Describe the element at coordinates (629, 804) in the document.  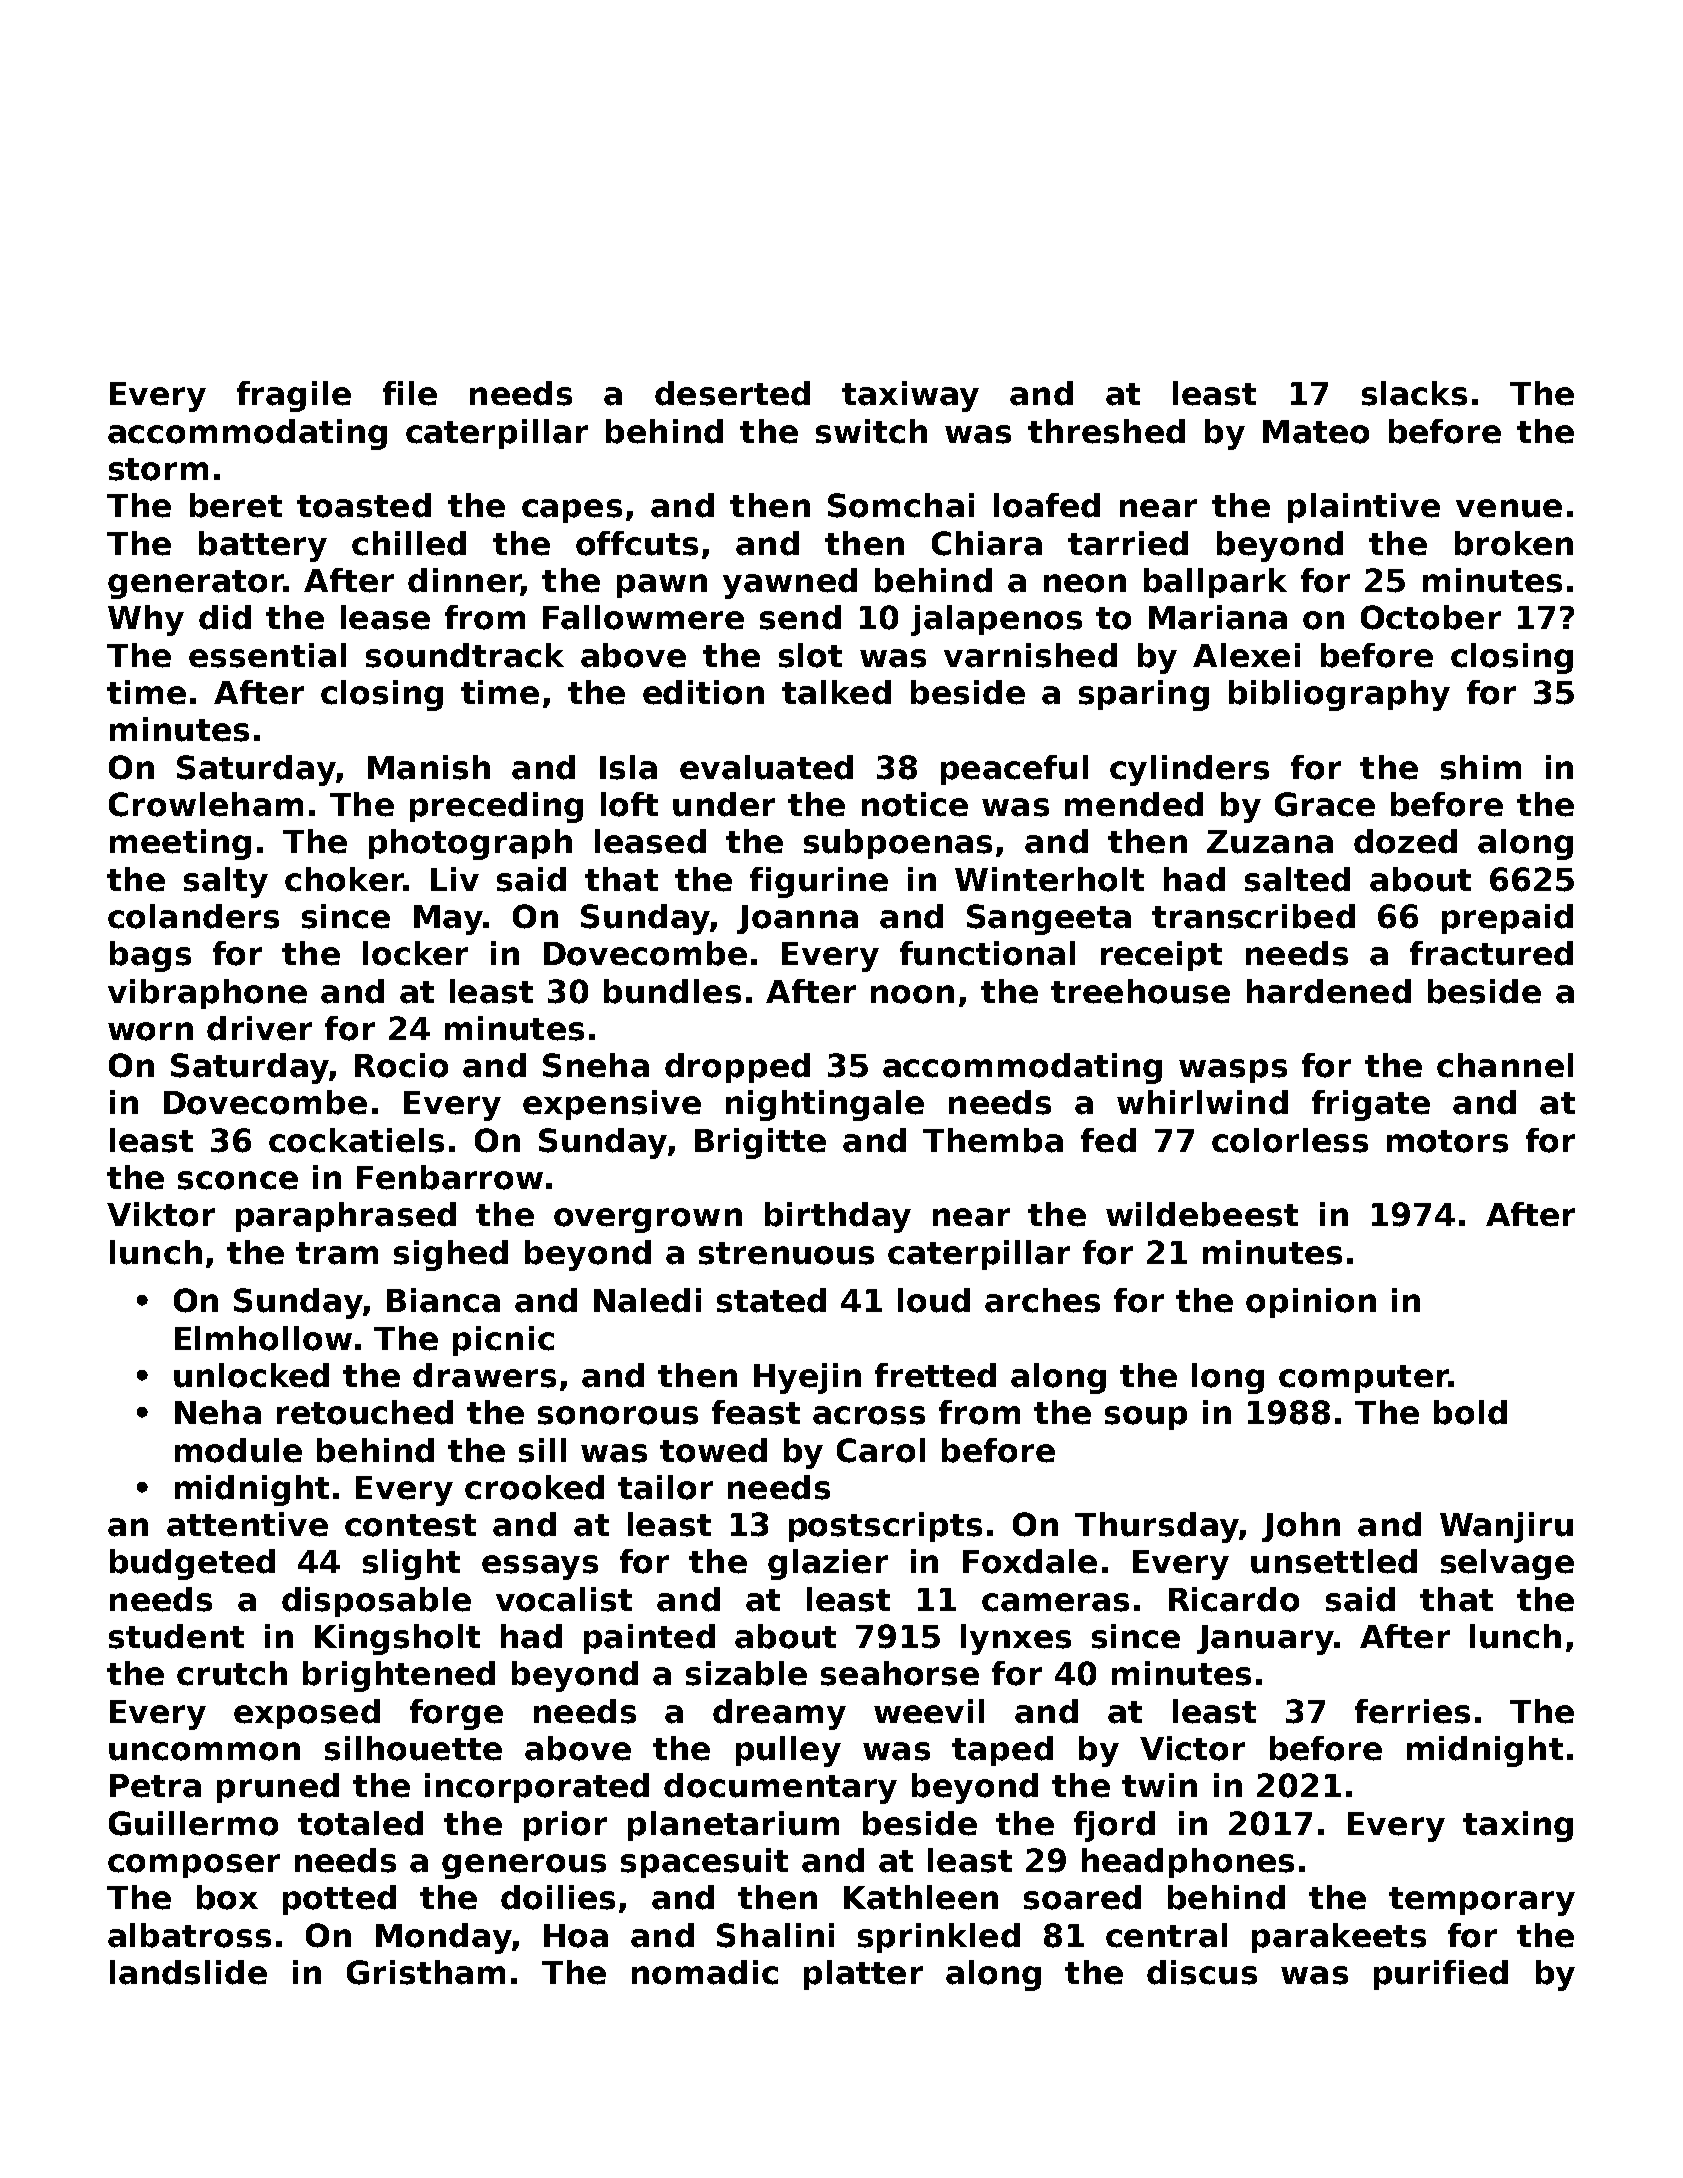
I see `loft` at that location.
